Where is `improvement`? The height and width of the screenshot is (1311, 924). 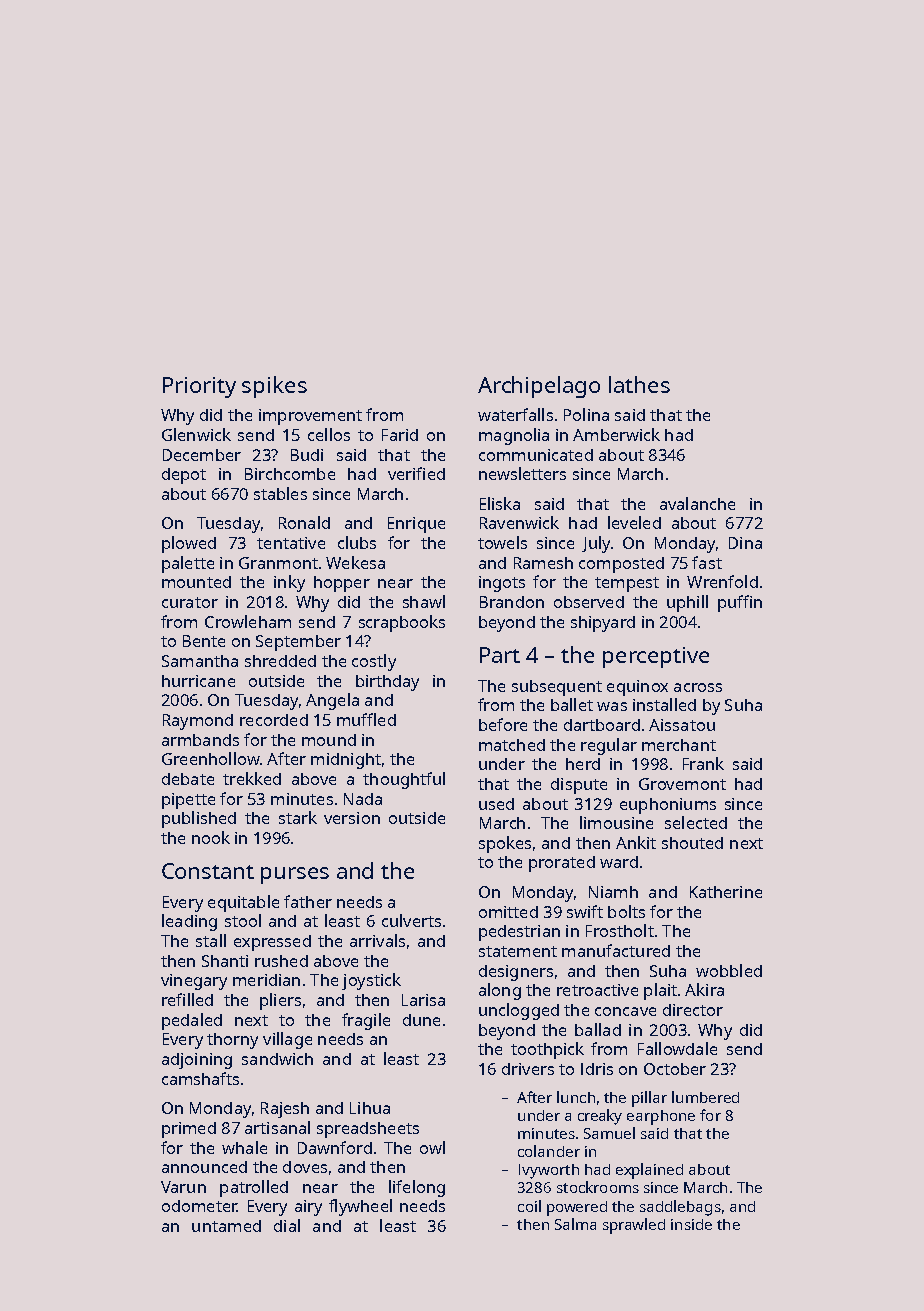
improvement is located at coordinates (310, 417).
